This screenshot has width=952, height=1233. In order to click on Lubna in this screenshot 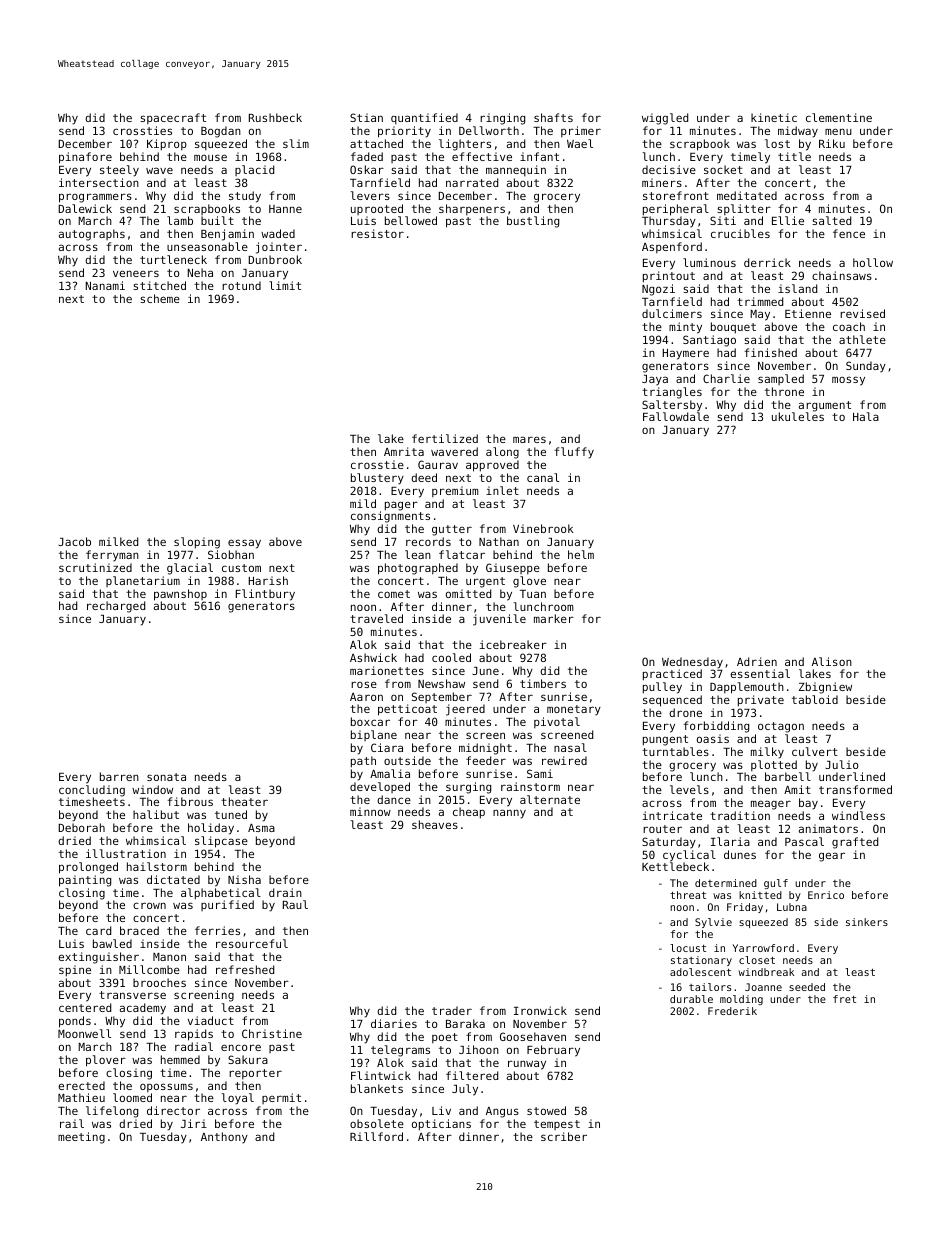, I will do `click(792, 907)`.
